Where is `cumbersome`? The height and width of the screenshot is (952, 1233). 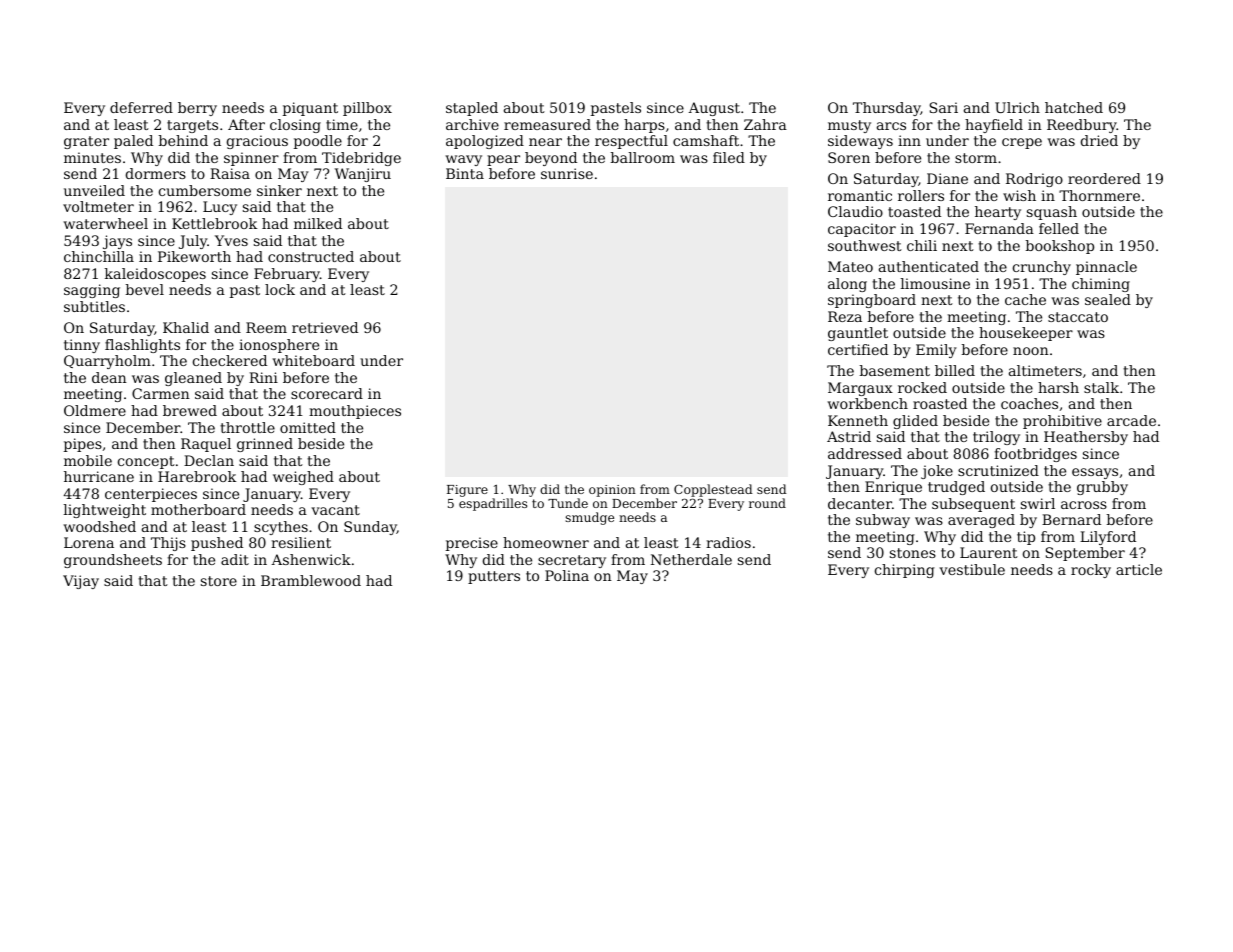 cumbersome is located at coordinates (205, 190).
